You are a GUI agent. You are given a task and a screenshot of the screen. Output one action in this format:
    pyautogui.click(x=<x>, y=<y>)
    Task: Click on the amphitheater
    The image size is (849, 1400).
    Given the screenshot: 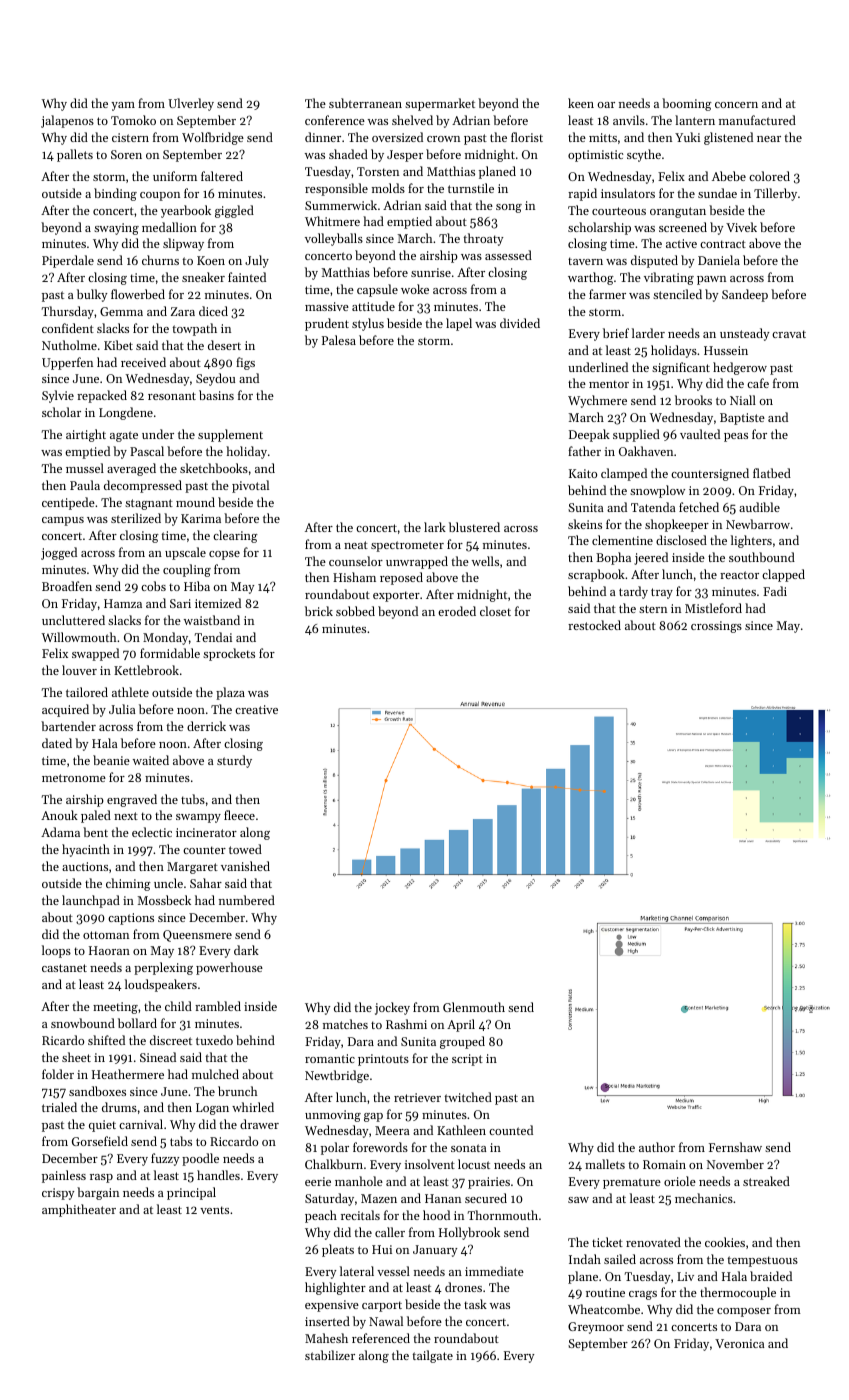 What is the action you would take?
    pyautogui.click(x=79, y=1210)
